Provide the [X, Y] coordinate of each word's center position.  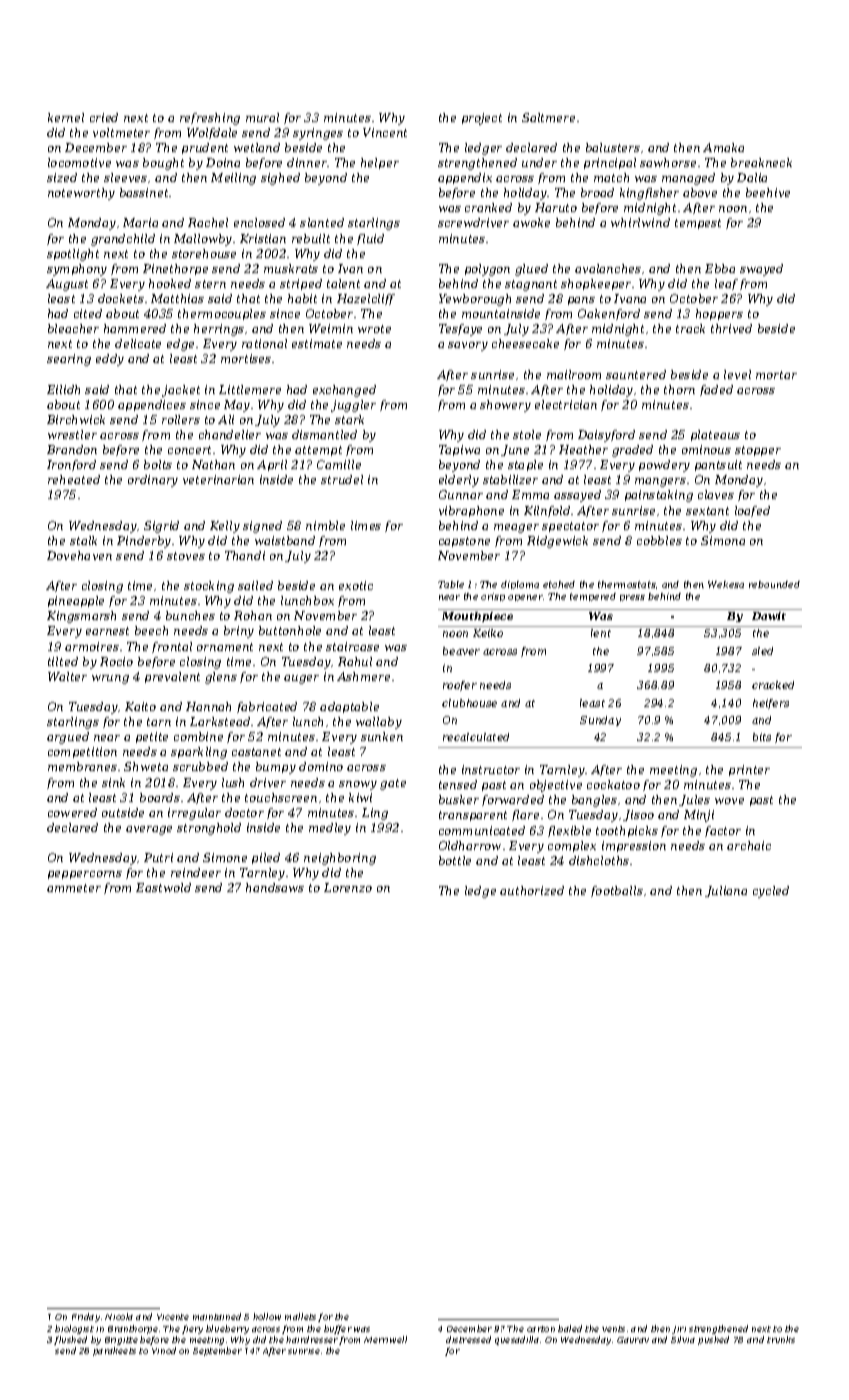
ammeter [74, 888]
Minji [699, 816]
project [482, 119]
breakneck [761, 162]
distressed [468, 1339]
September [217, 1351]
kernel [66, 117]
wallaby [379, 723]
